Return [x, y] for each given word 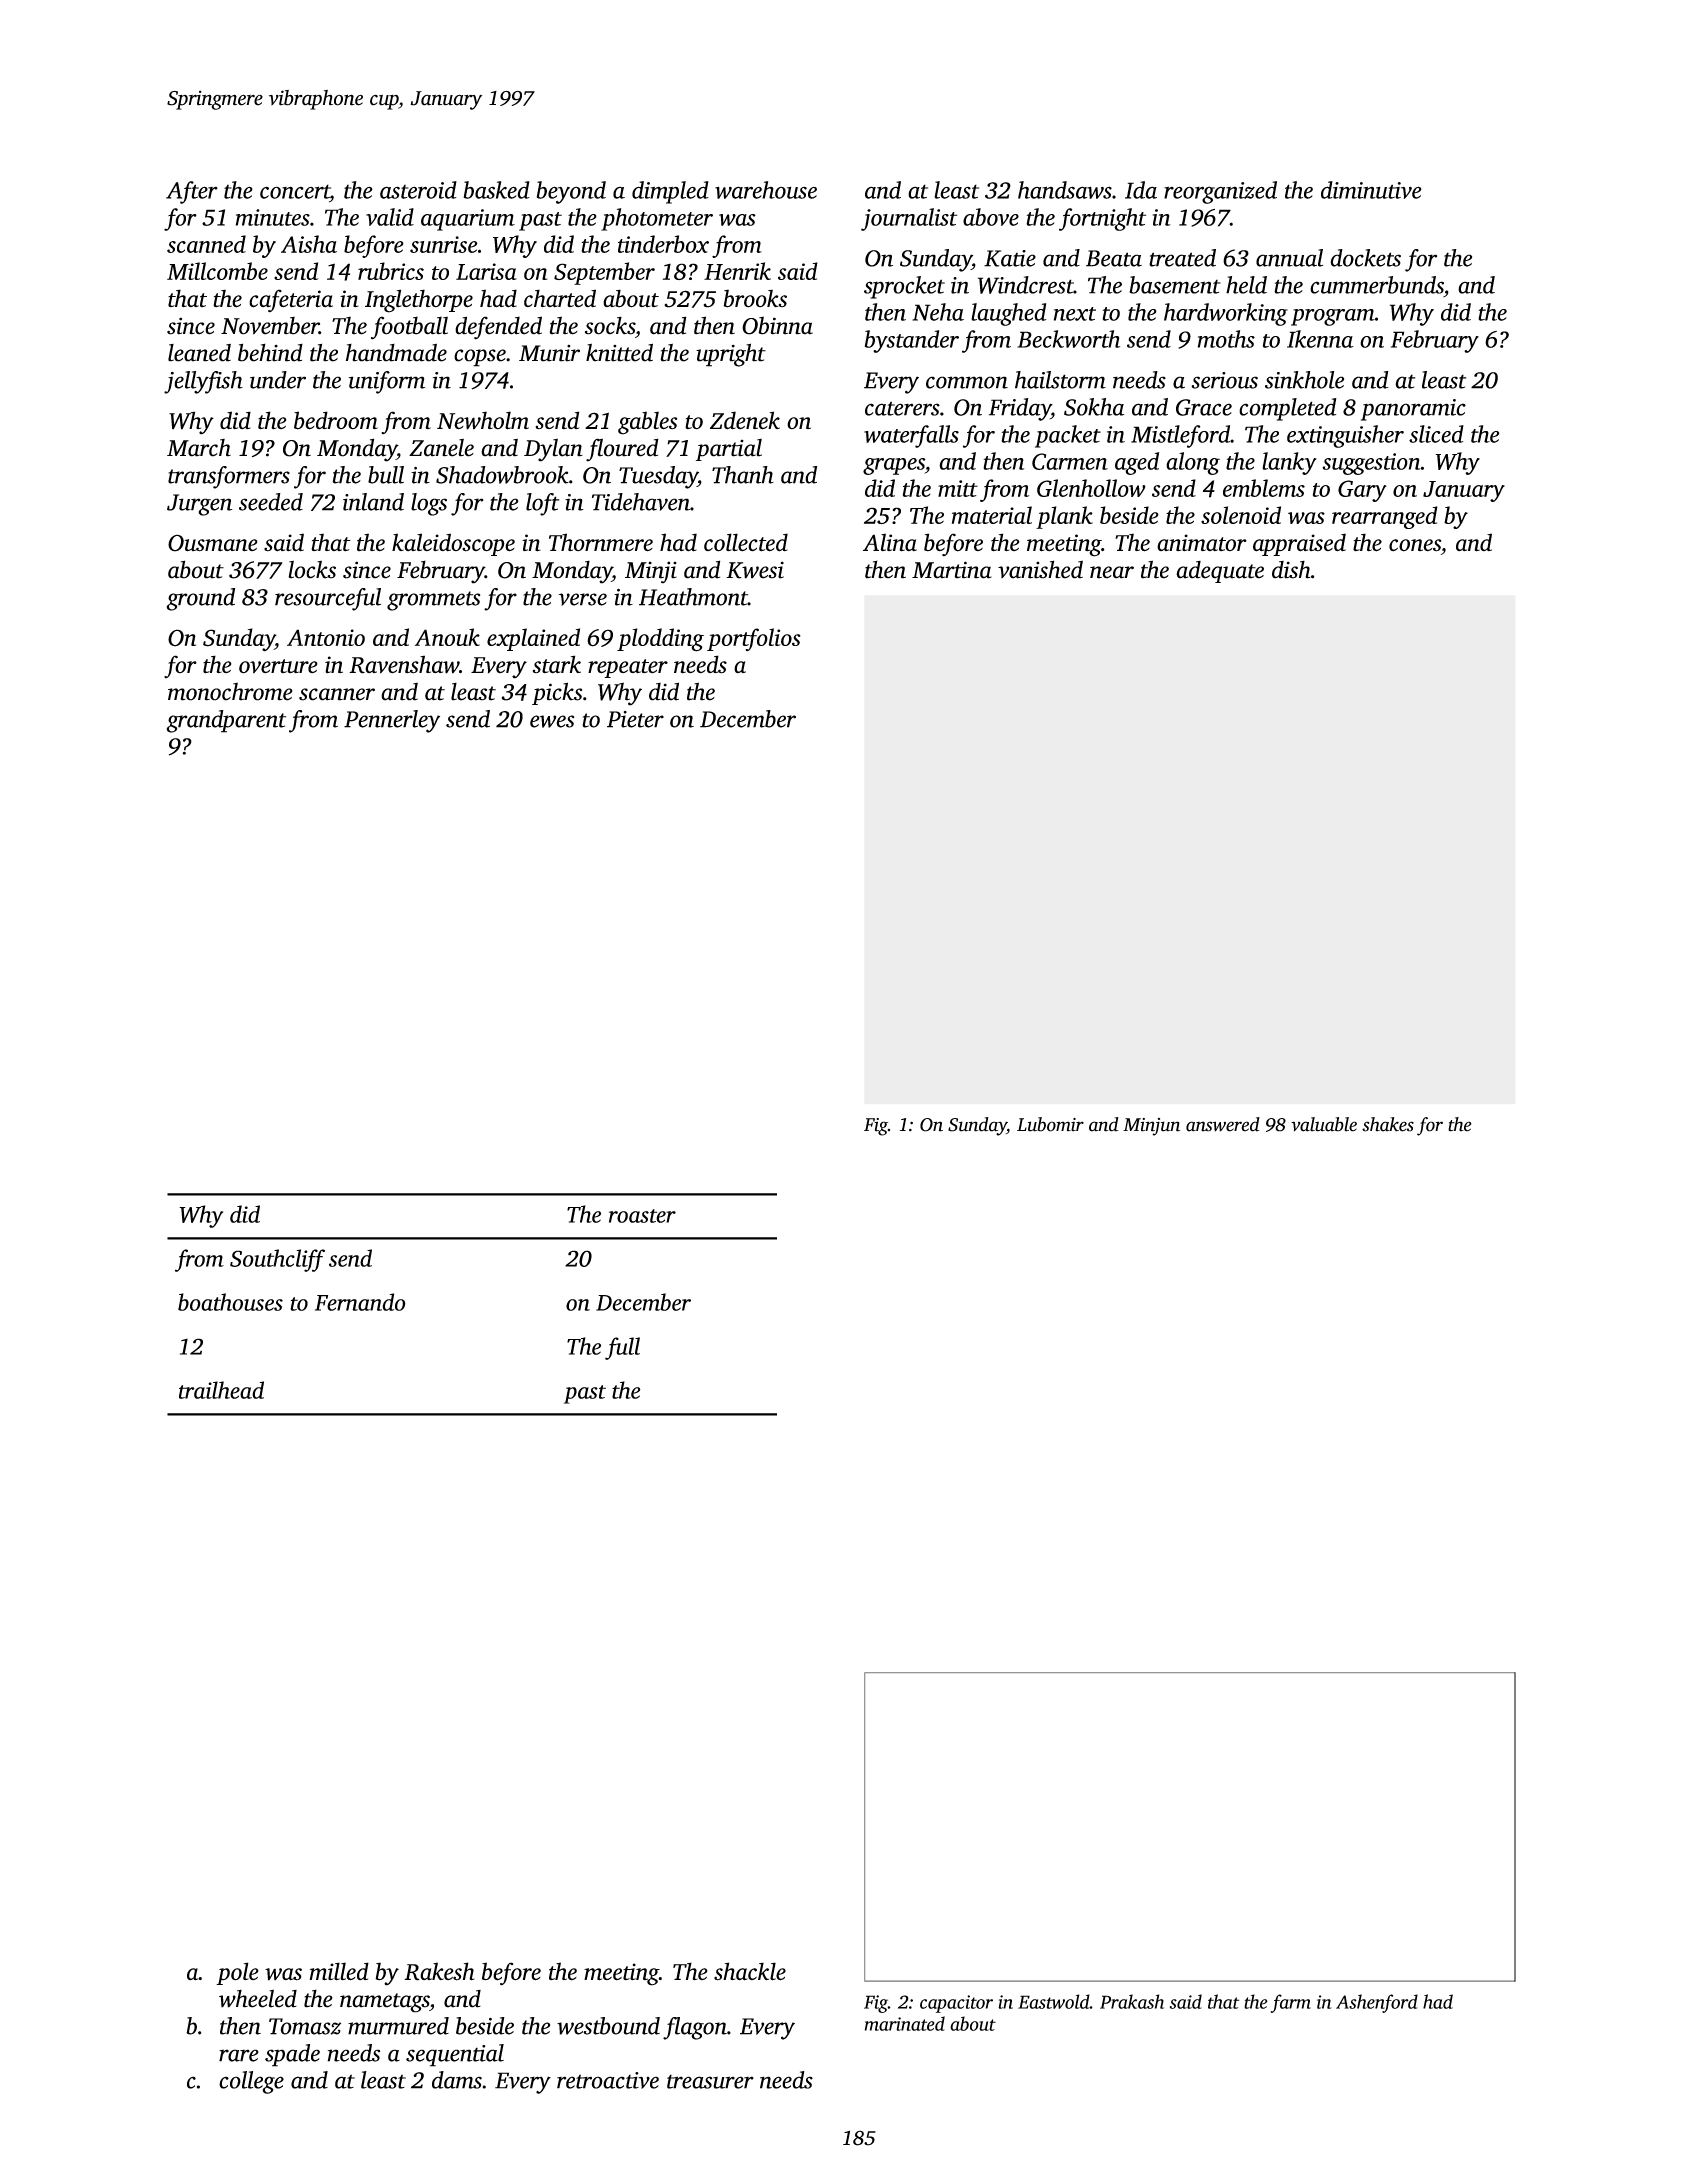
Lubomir [1050, 1124]
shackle [750, 1971]
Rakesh [439, 1971]
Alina [890, 542]
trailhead [221, 1390]
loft [542, 504]
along [1193, 463]
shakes [1388, 1124]
